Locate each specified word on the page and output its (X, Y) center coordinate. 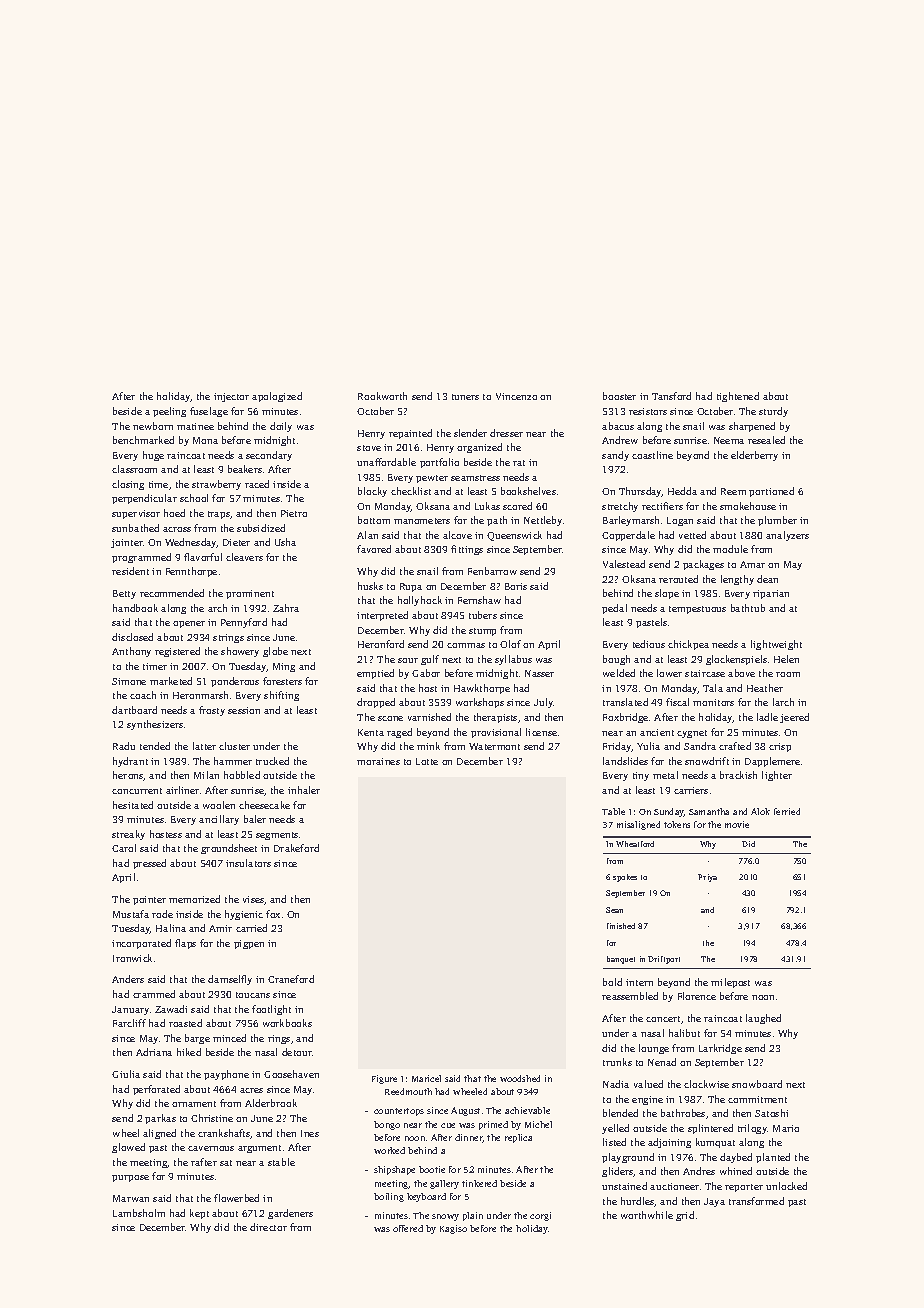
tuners (465, 397)
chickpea (688, 645)
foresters (282, 681)
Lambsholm (139, 1213)
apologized (277, 397)
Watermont (494, 746)
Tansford (671, 396)
